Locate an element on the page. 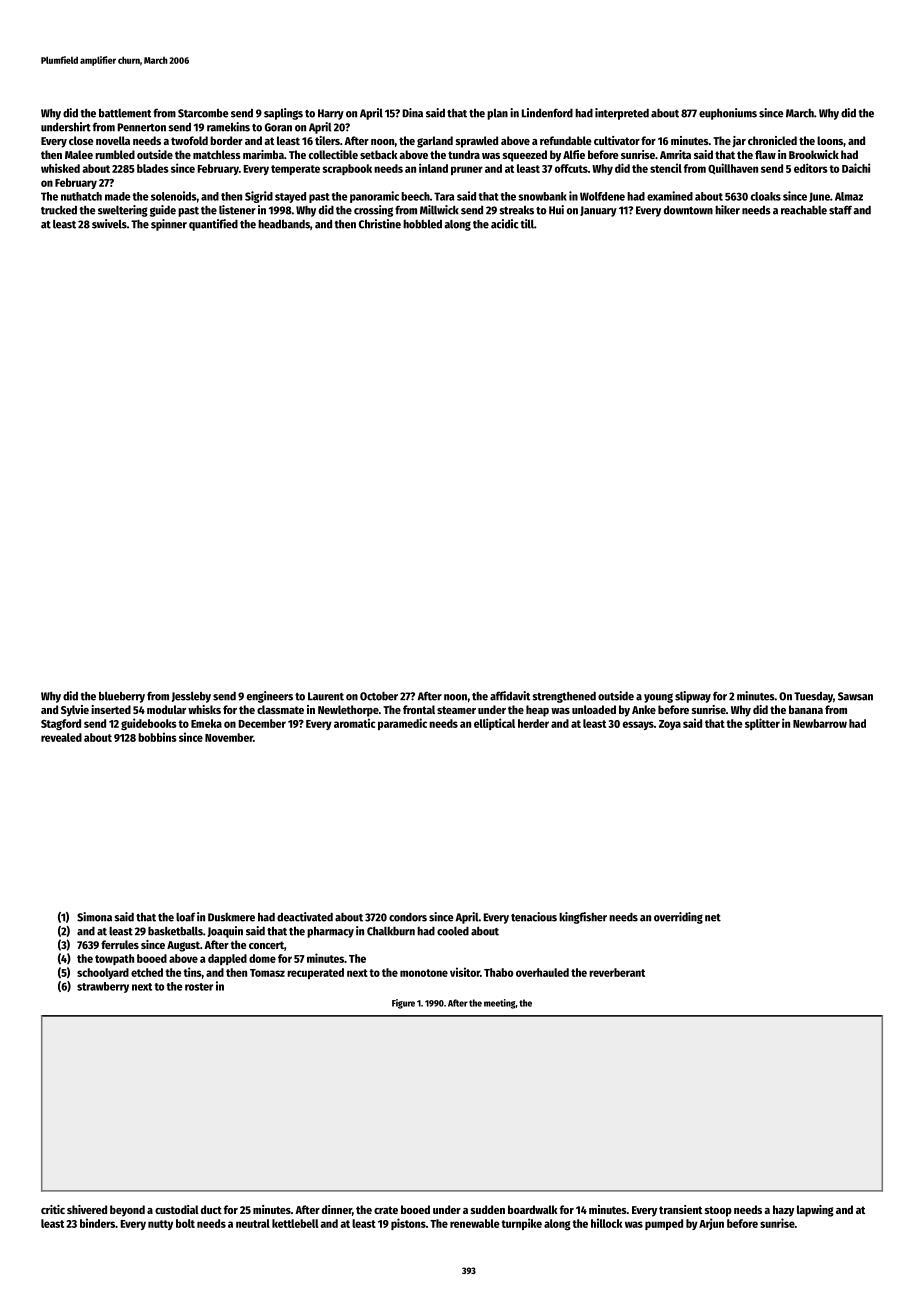 This page has height=1308, width=924. Dina is located at coordinates (412, 113).
